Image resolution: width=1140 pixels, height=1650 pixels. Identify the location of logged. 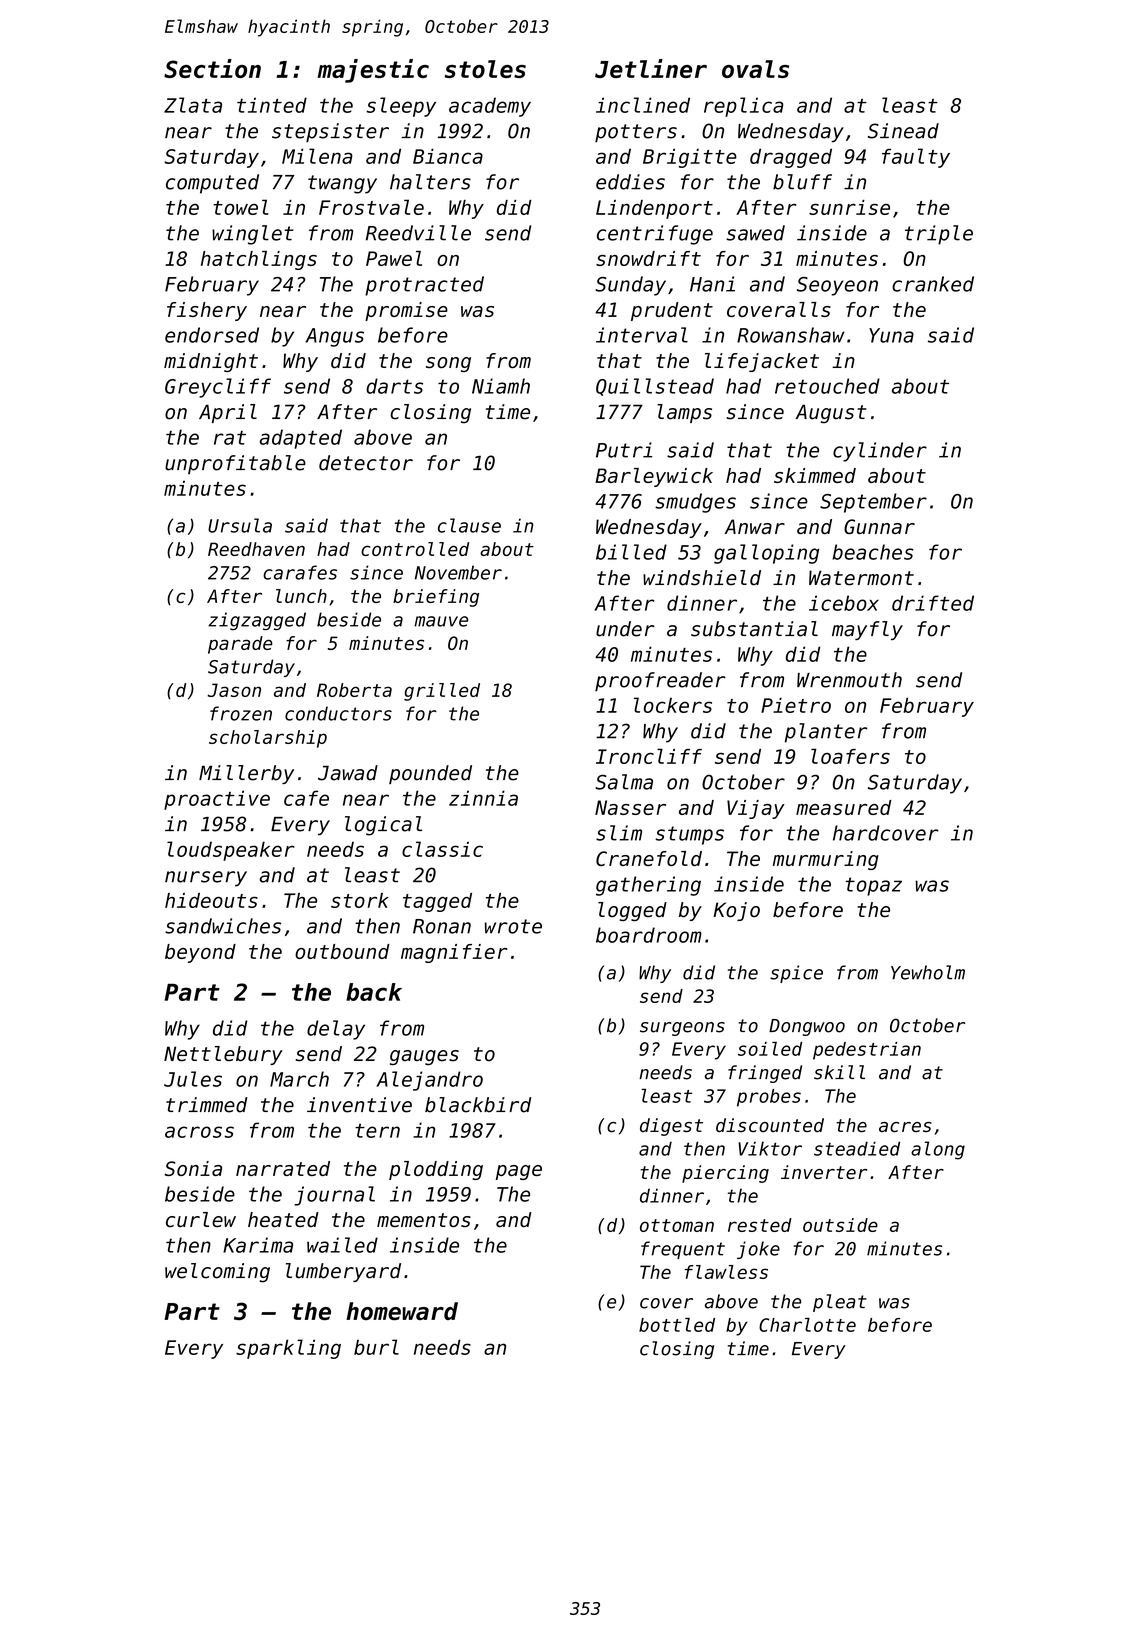
(632, 911).
